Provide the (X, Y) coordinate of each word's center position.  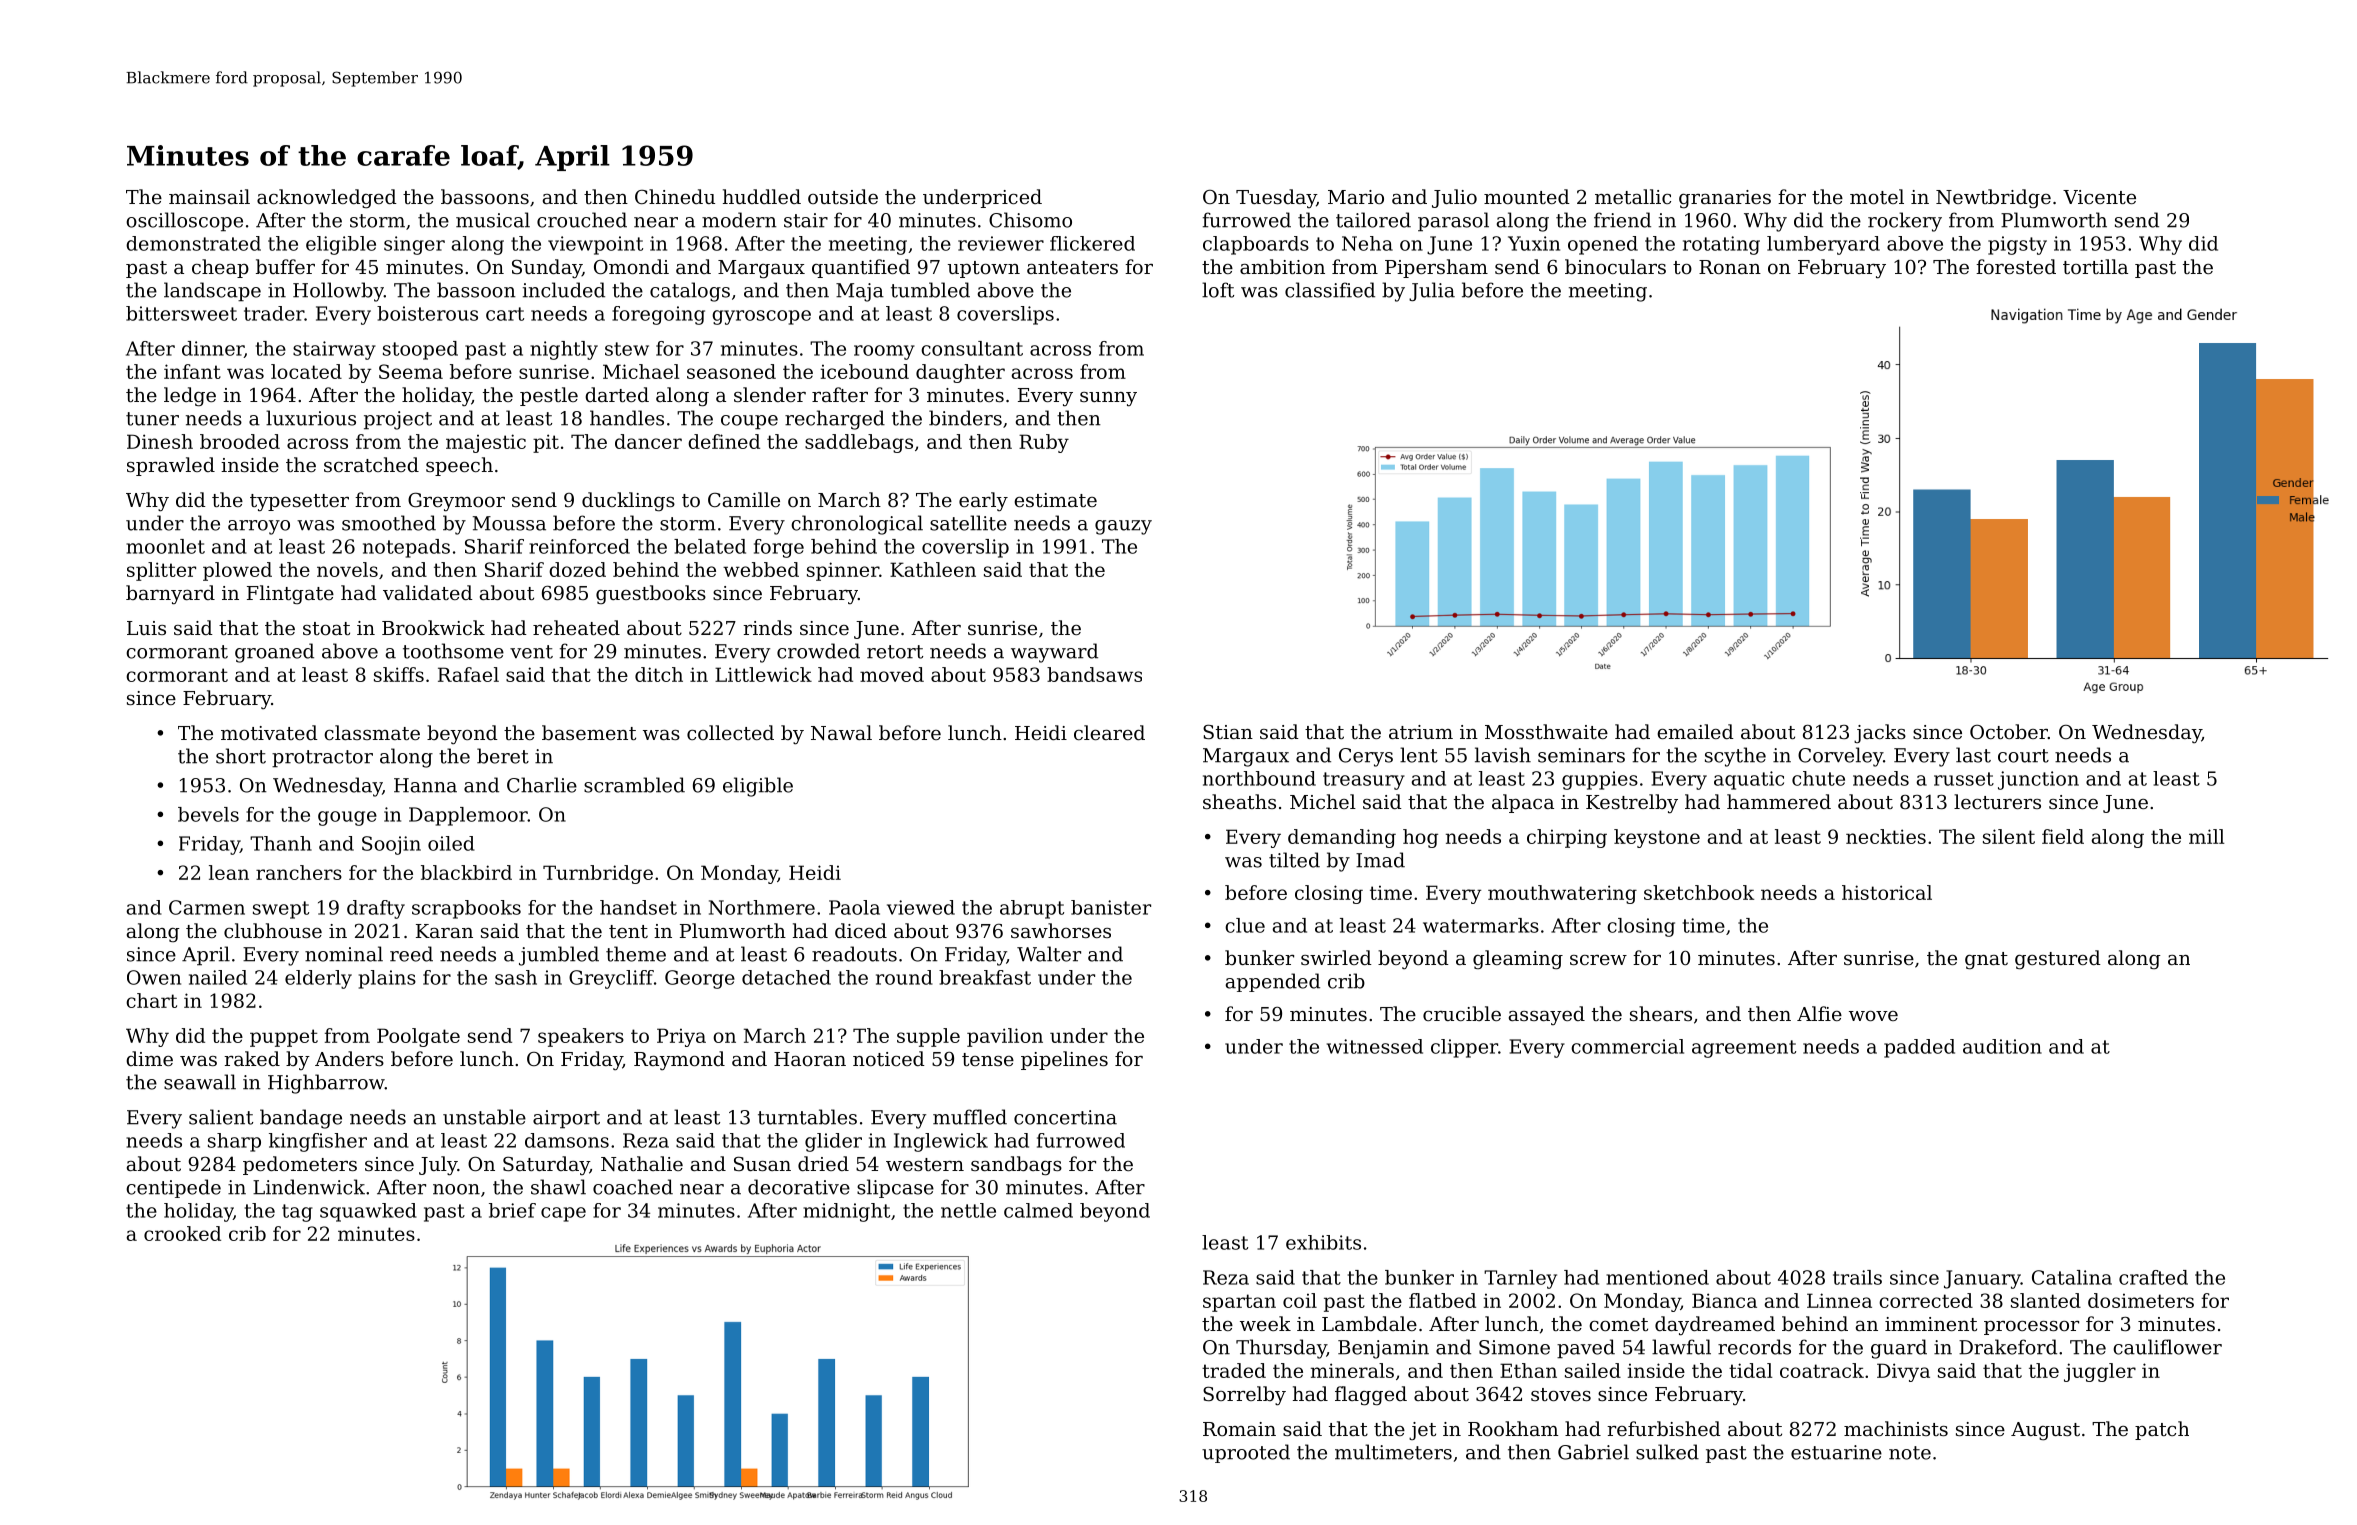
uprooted (1246, 1453)
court (2023, 756)
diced (861, 930)
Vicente (2099, 197)
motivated (269, 732)
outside (843, 196)
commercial (1627, 1046)
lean (229, 872)
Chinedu (675, 196)
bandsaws (1094, 674)
